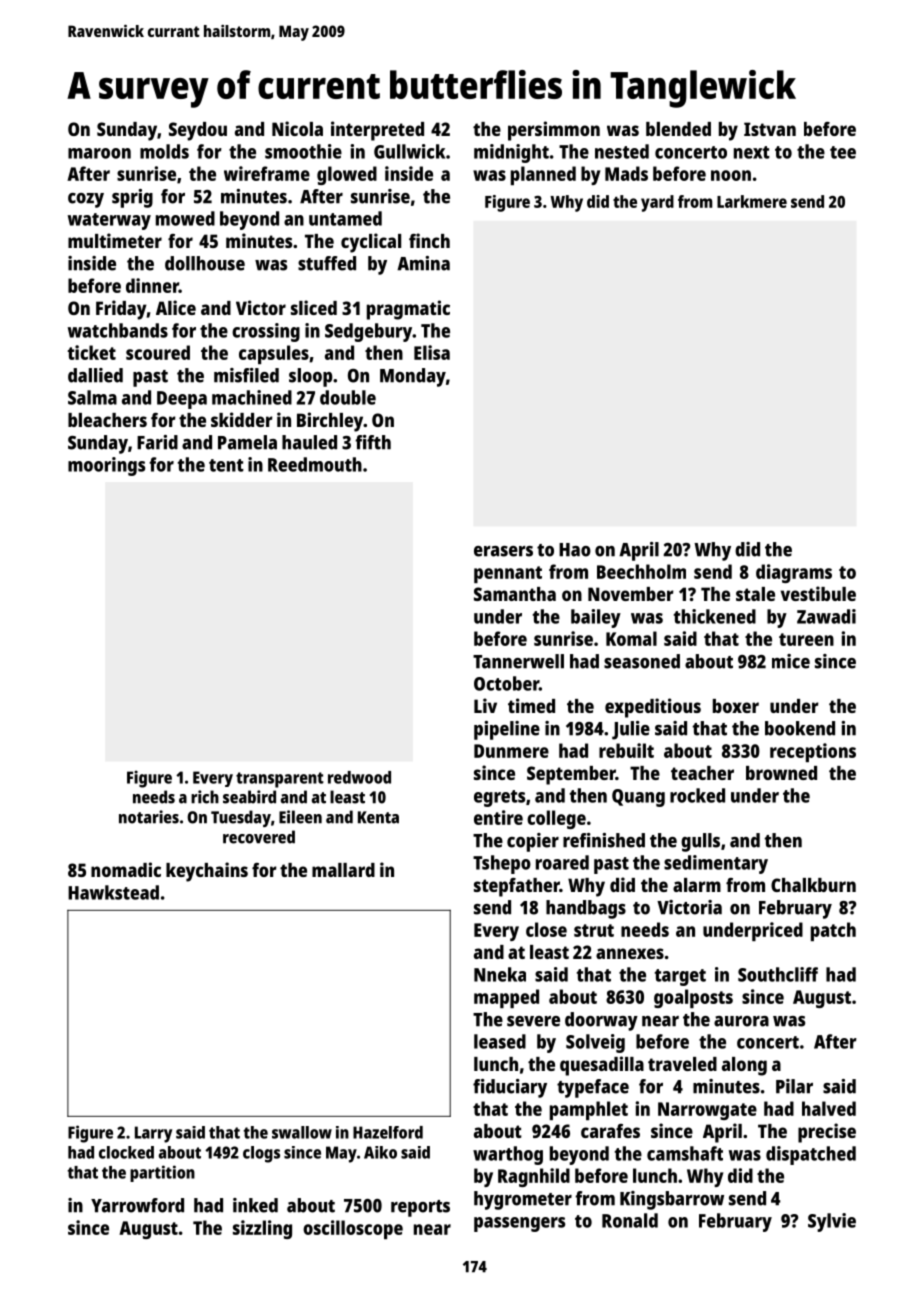  Describe the element at coordinates (353, 1229) in the screenshot. I see `oscilloscope` at that location.
